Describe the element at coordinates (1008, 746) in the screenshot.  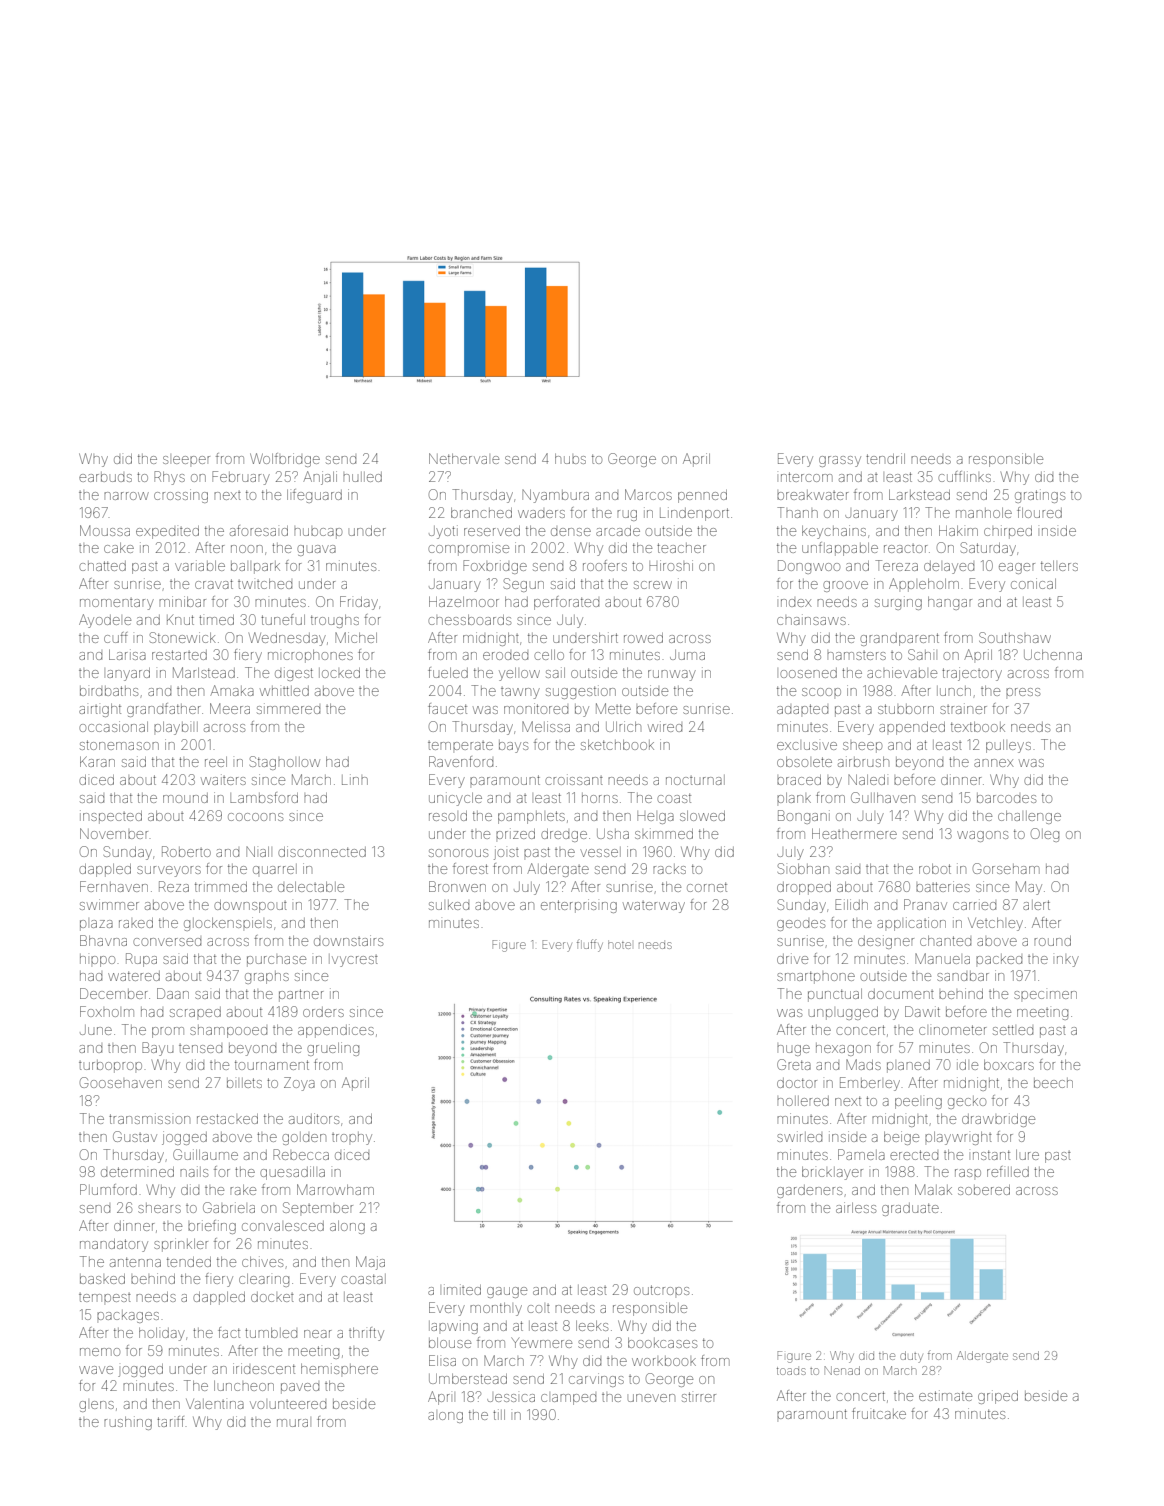
I see `pulleys` at that location.
